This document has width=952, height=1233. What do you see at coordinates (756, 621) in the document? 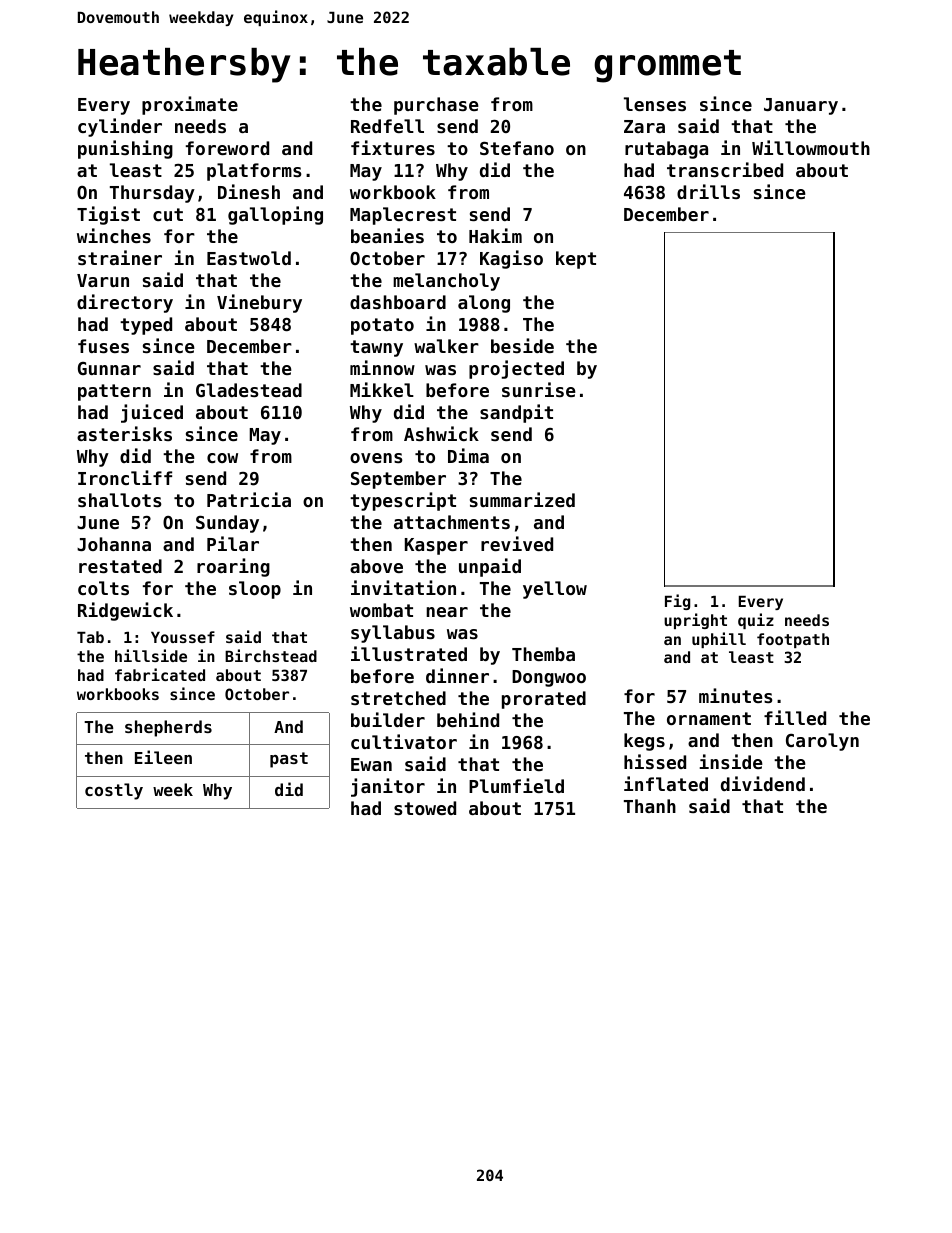
I see `quiz` at bounding box center [756, 621].
